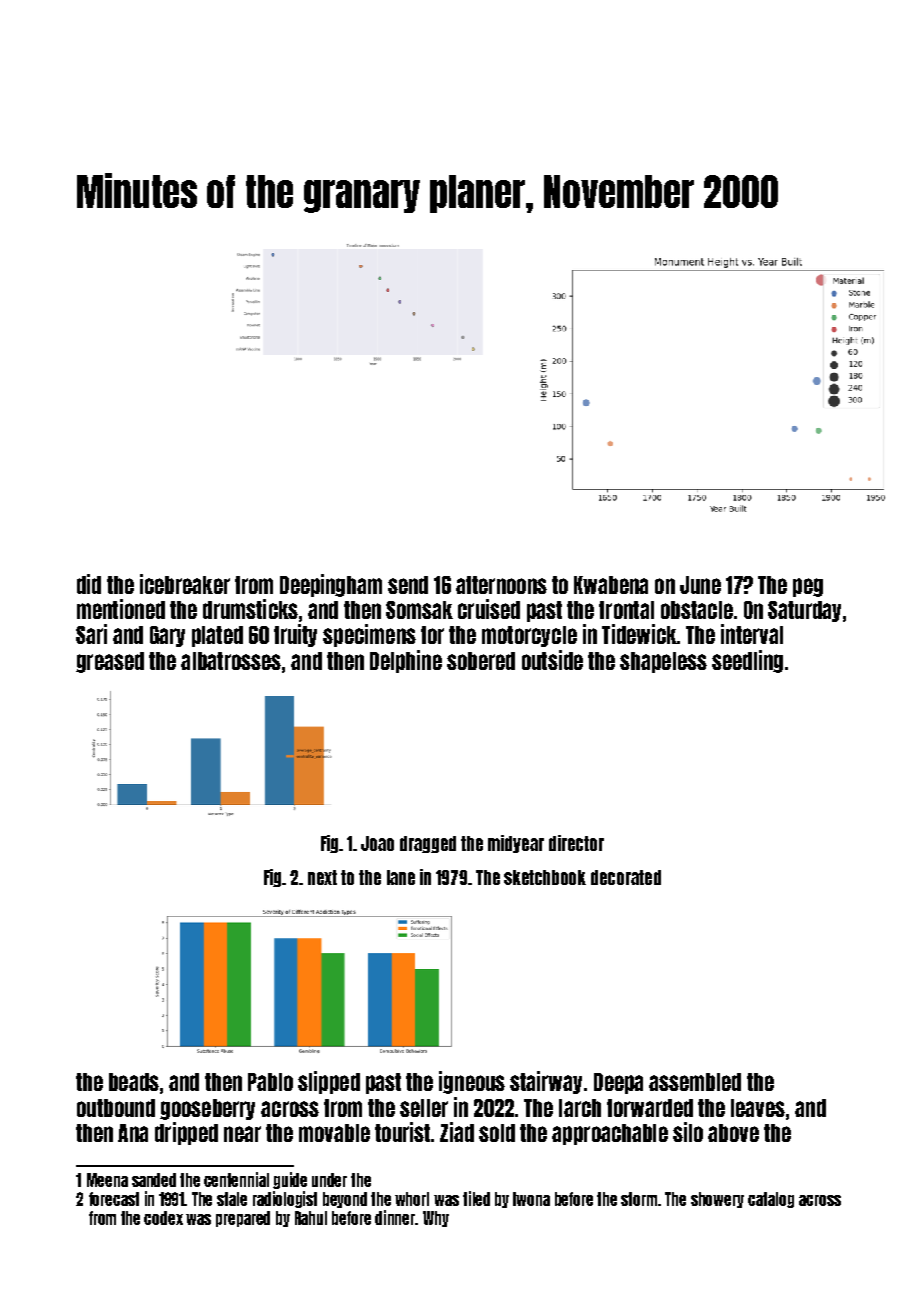  What do you see at coordinates (576, 843) in the screenshot?
I see `director` at bounding box center [576, 843].
